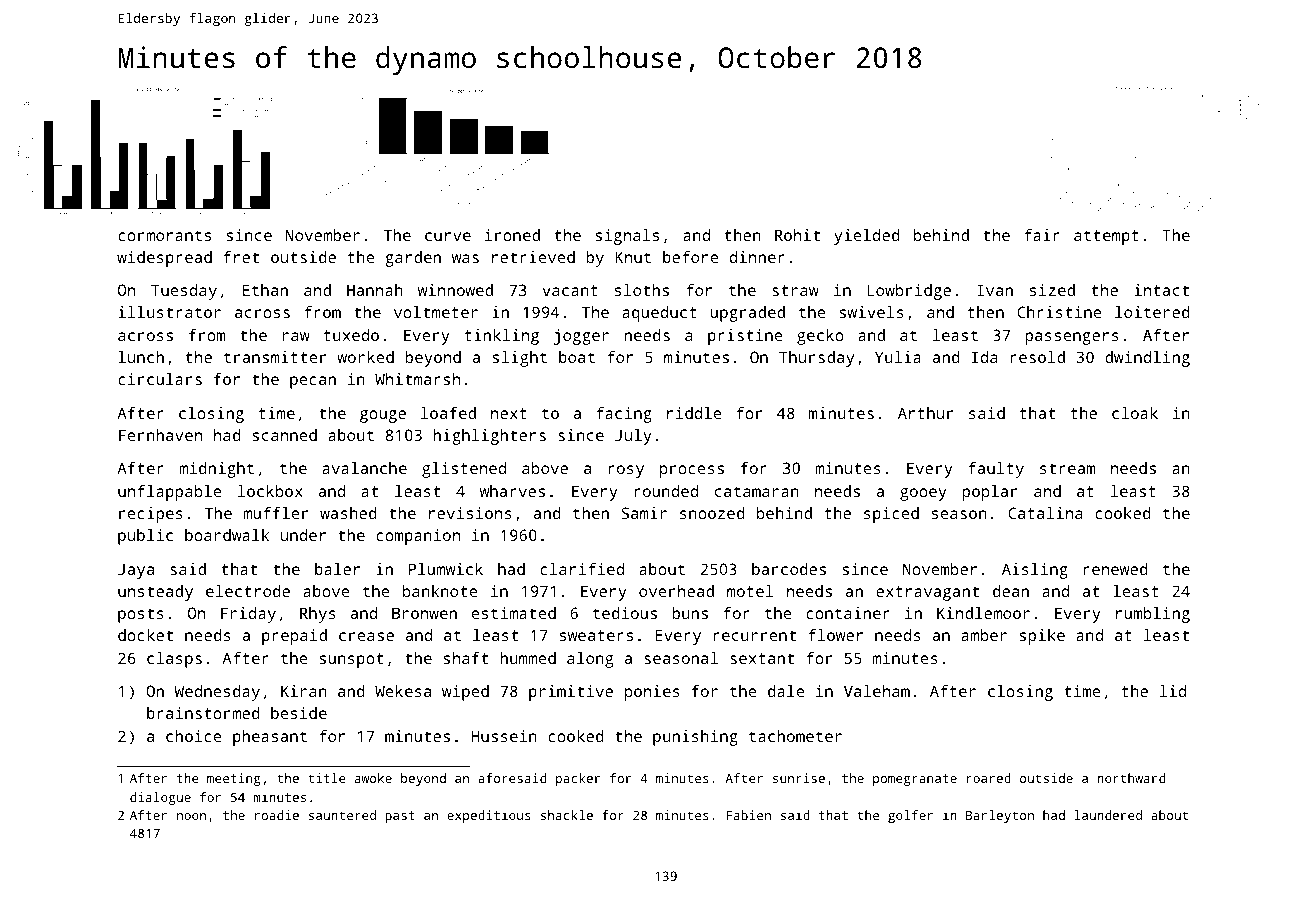 Image resolution: width=1308 pixels, height=924 pixels. I want to click on noon, so click(191, 816).
